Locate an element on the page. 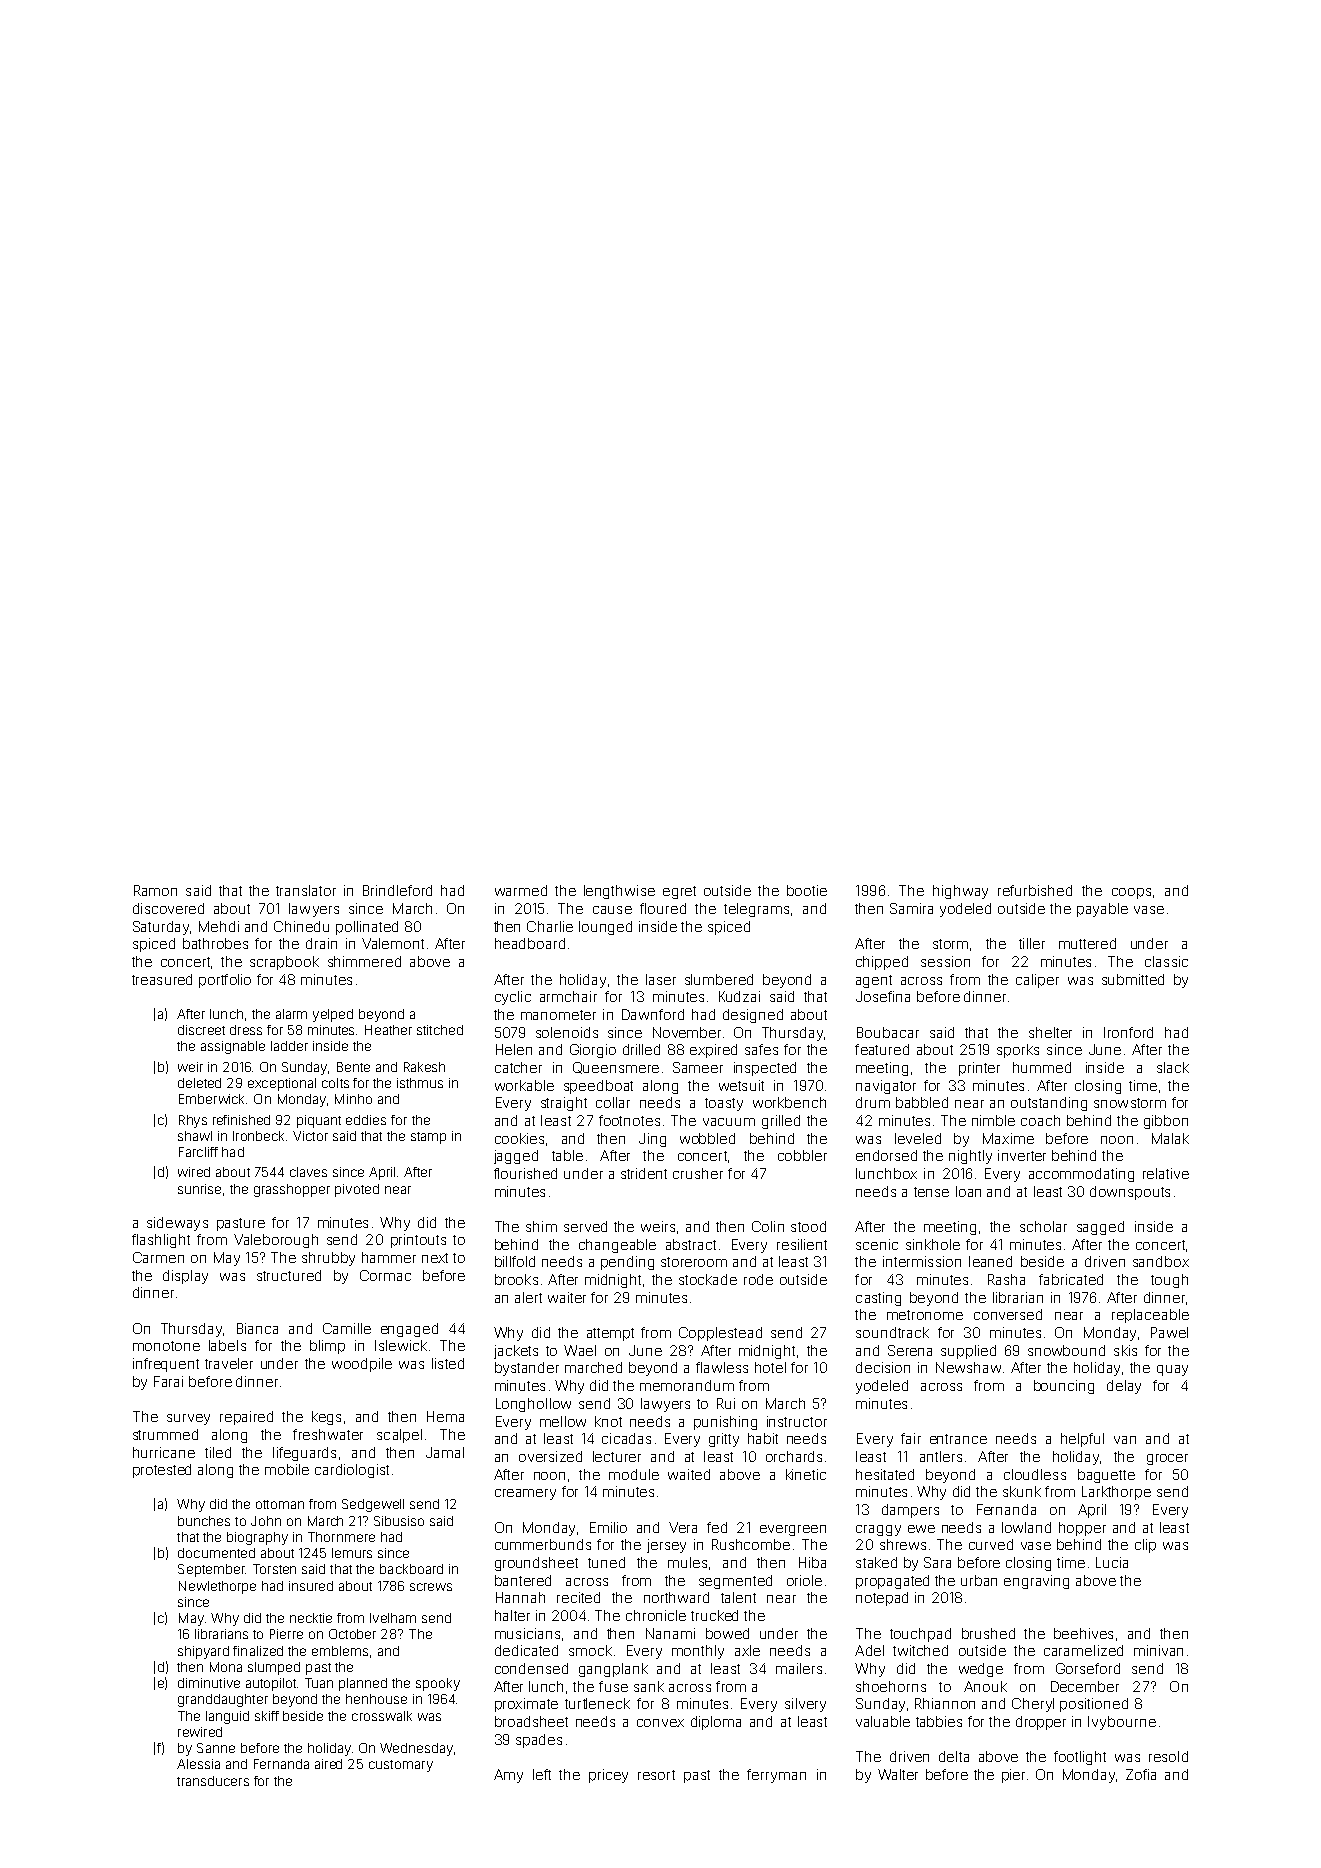 The image size is (1321, 1868). Ramon is located at coordinates (155, 890).
